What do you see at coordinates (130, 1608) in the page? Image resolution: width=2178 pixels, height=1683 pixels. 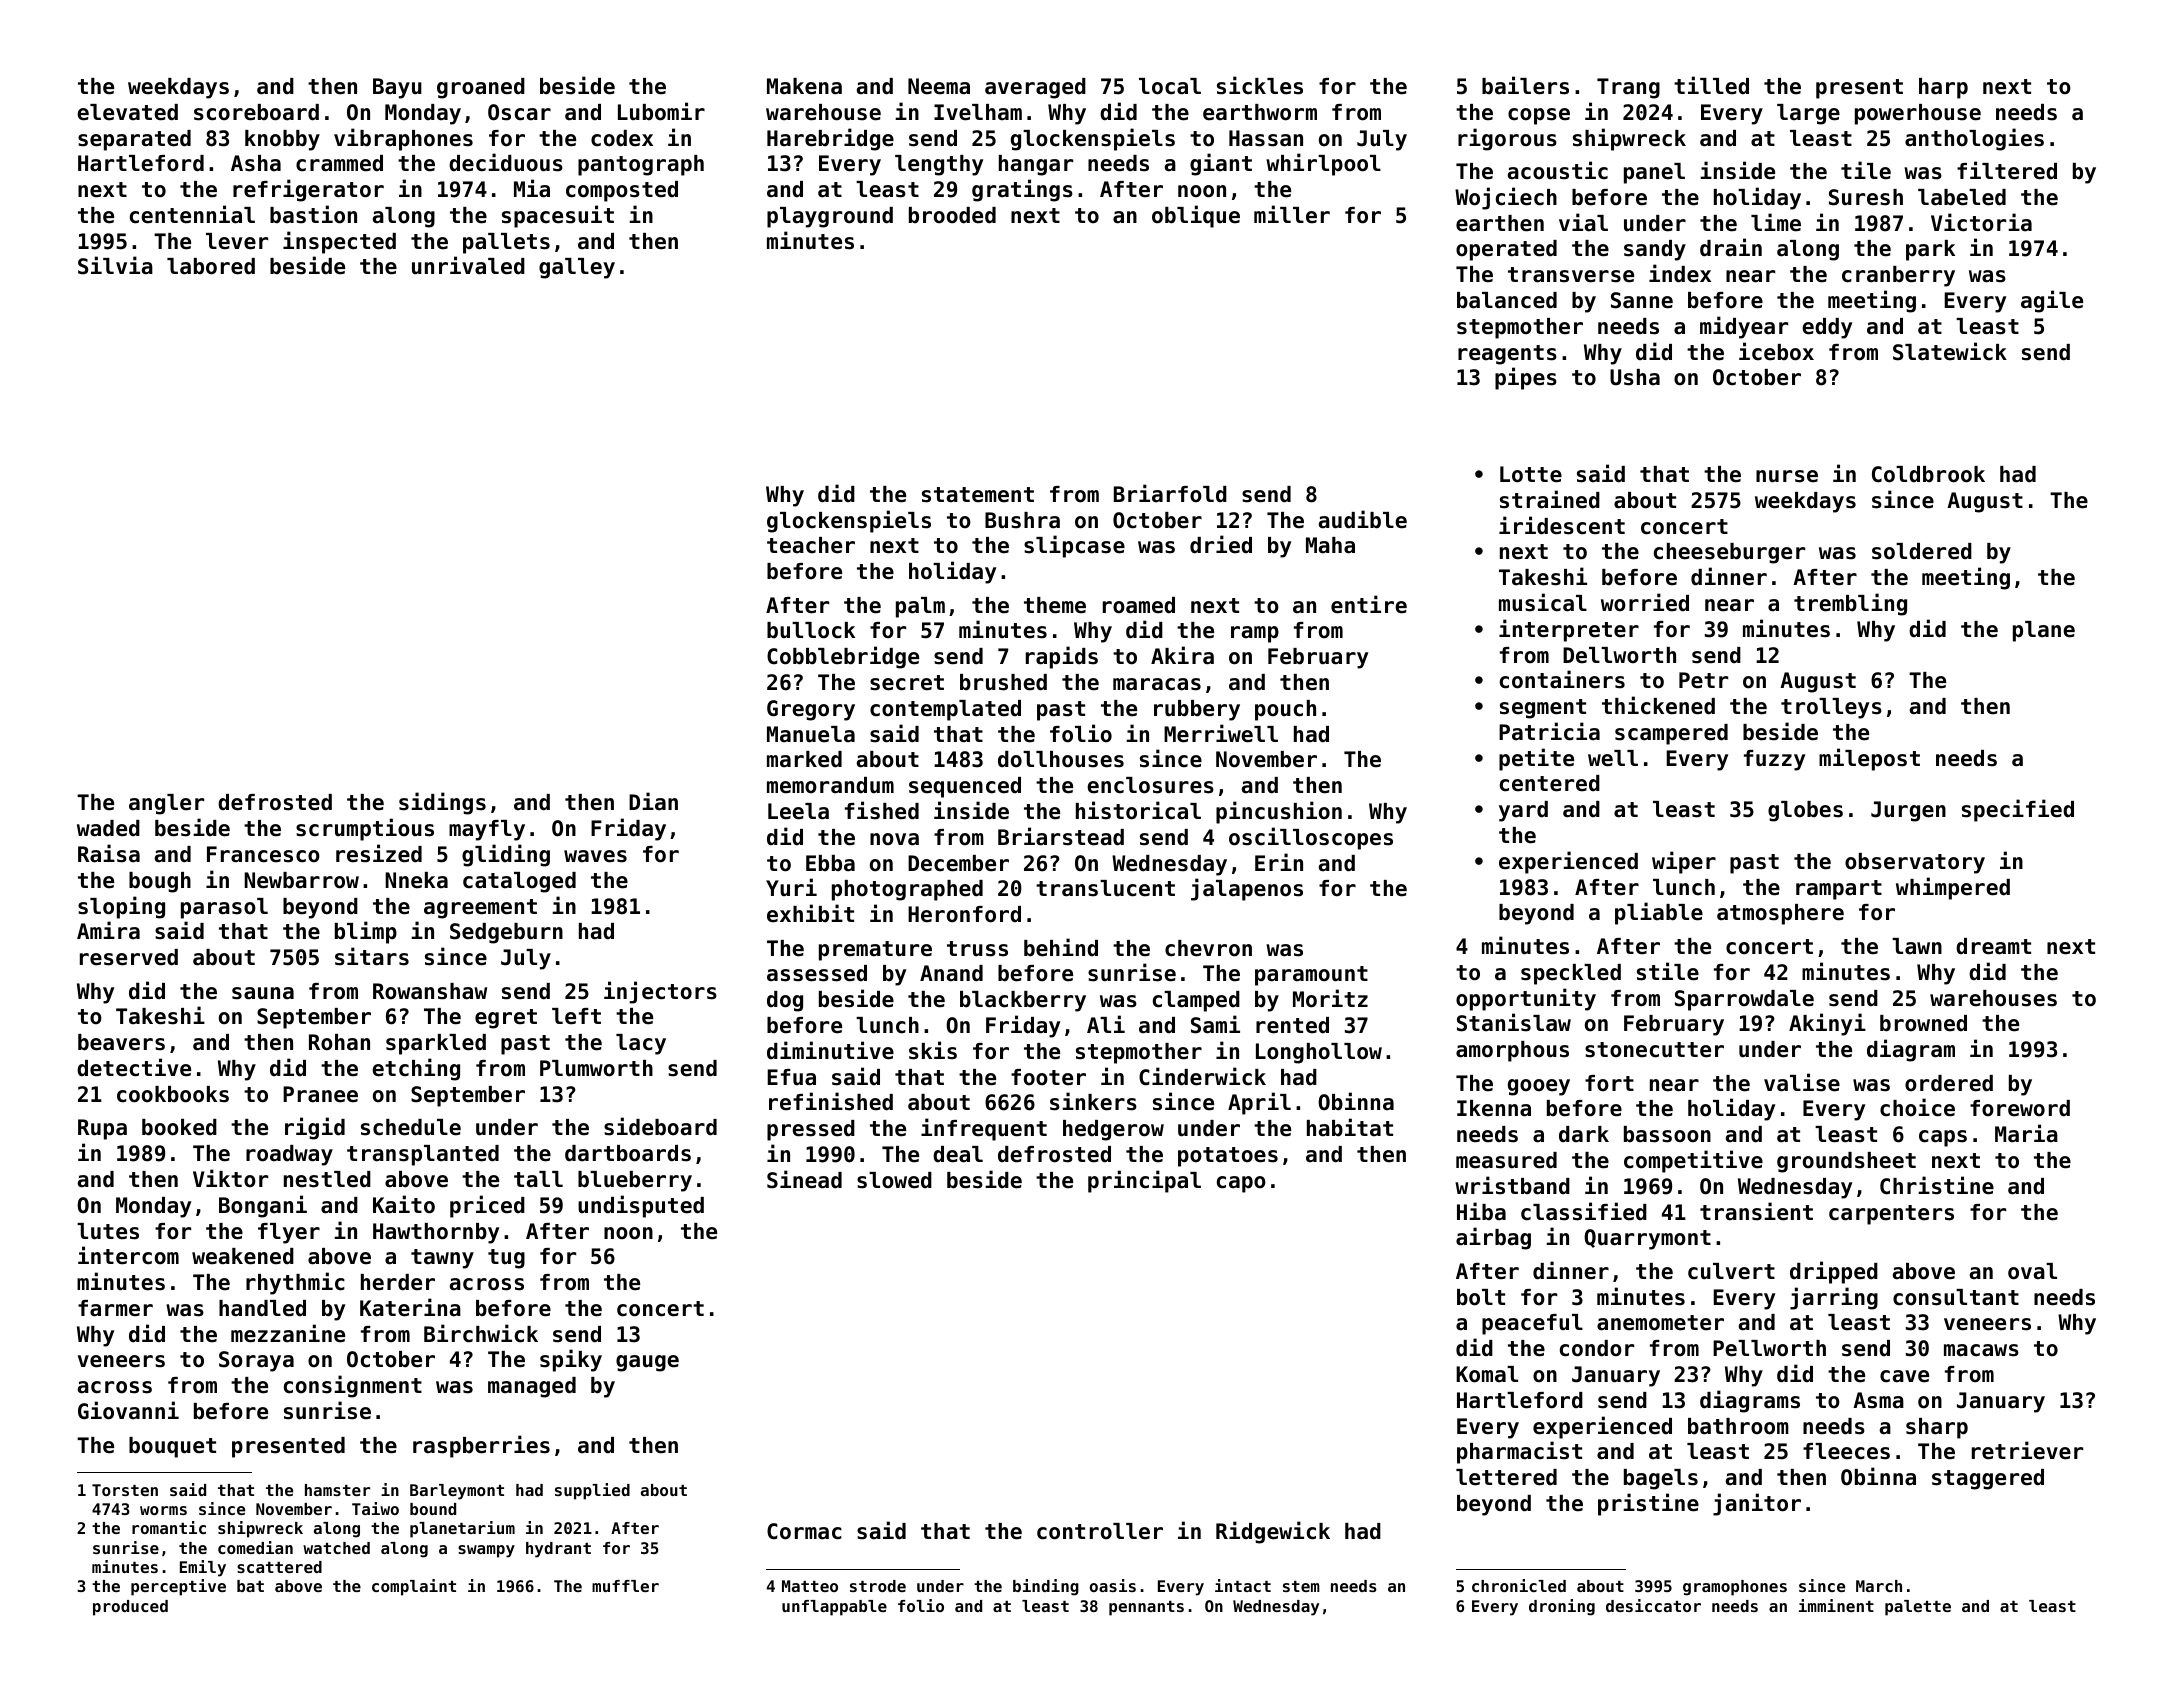 I see `produced` at bounding box center [130, 1608].
